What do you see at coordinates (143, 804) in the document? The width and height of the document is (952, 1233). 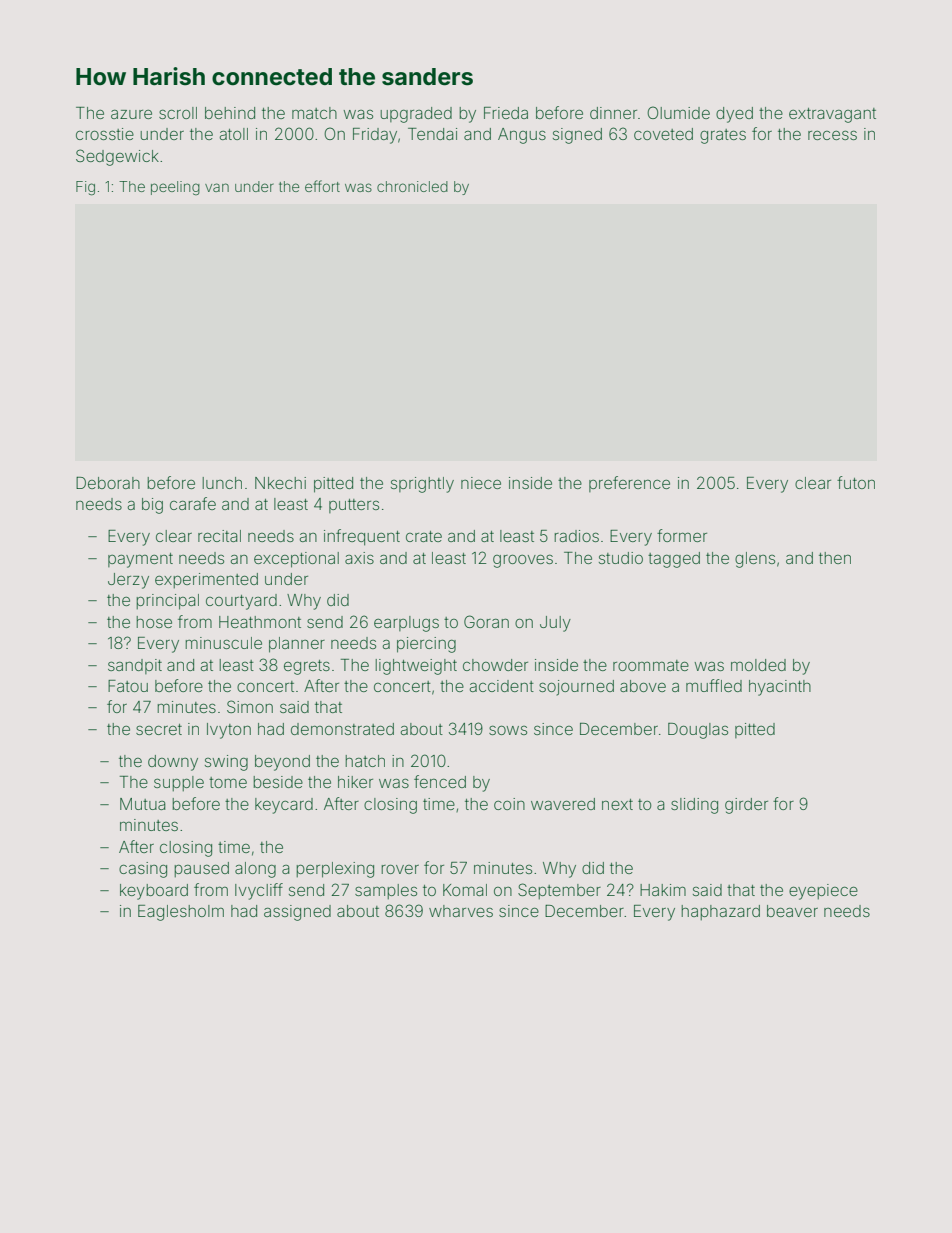 I see `Mutua` at bounding box center [143, 804].
